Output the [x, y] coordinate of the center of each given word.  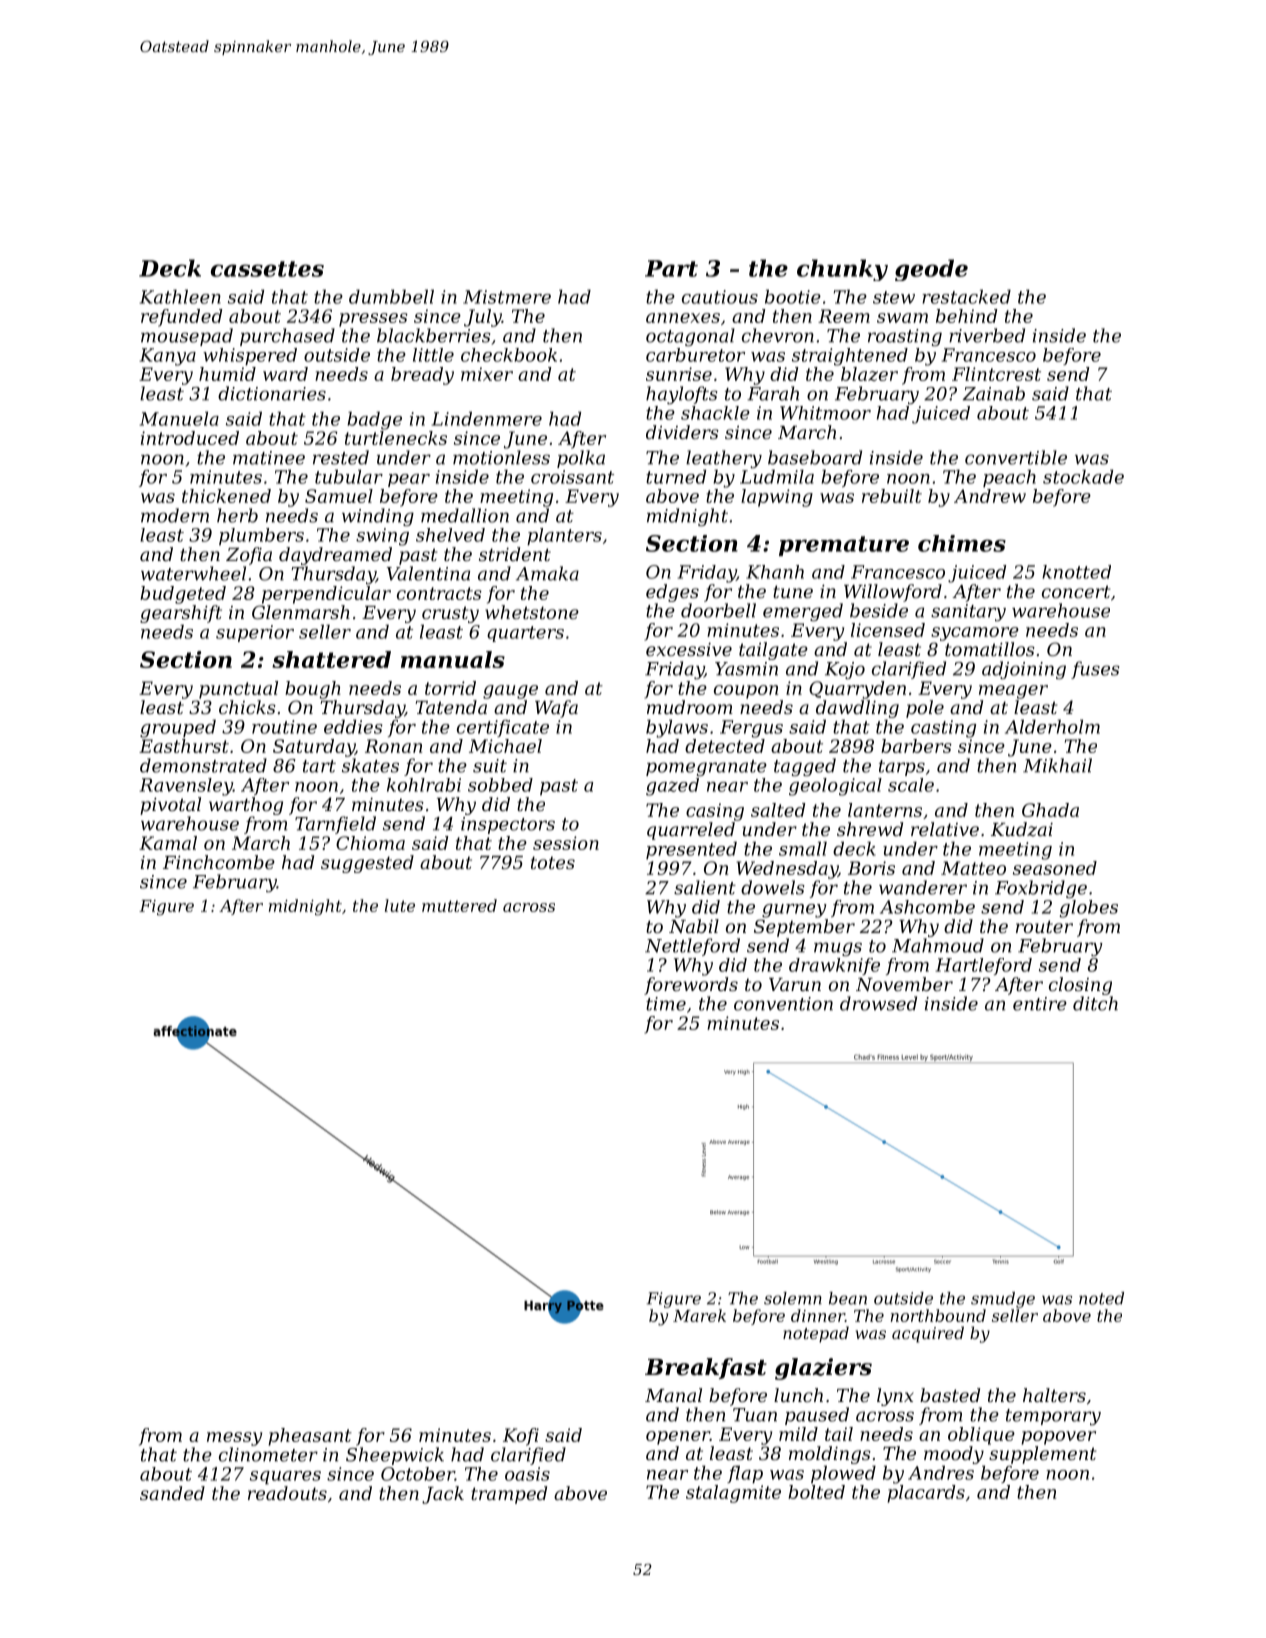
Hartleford [984, 966]
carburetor [695, 355]
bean [848, 1298]
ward [285, 374]
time [666, 1004]
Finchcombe [219, 862]
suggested [367, 864]
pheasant [310, 1437]
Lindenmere [487, 418]
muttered [459, 905]
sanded [172, 1493]
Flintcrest [996, 374]
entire [1040, 1004]
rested [341, 457]
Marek [699, 1315]
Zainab [994, 393]
